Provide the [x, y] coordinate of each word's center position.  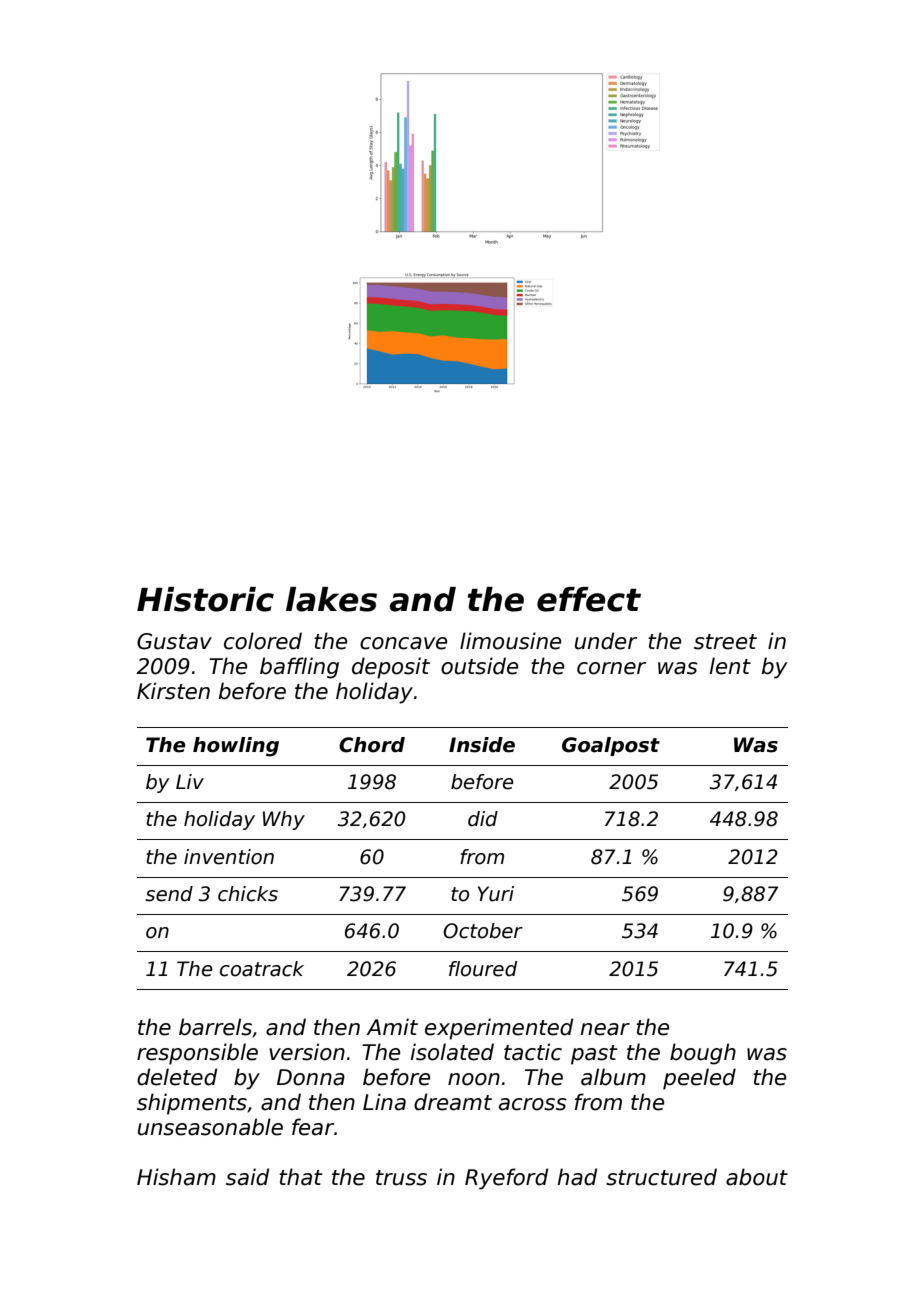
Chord [372, 745]
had [577, 1177]
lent [730, 666]
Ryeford [506, 1179]
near [605, 1029]
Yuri [496, 894]
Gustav [174, 641]
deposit [391, 668]
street [725, 642]
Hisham [176, 1177]
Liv [190, 781]
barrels [215, 1027]
